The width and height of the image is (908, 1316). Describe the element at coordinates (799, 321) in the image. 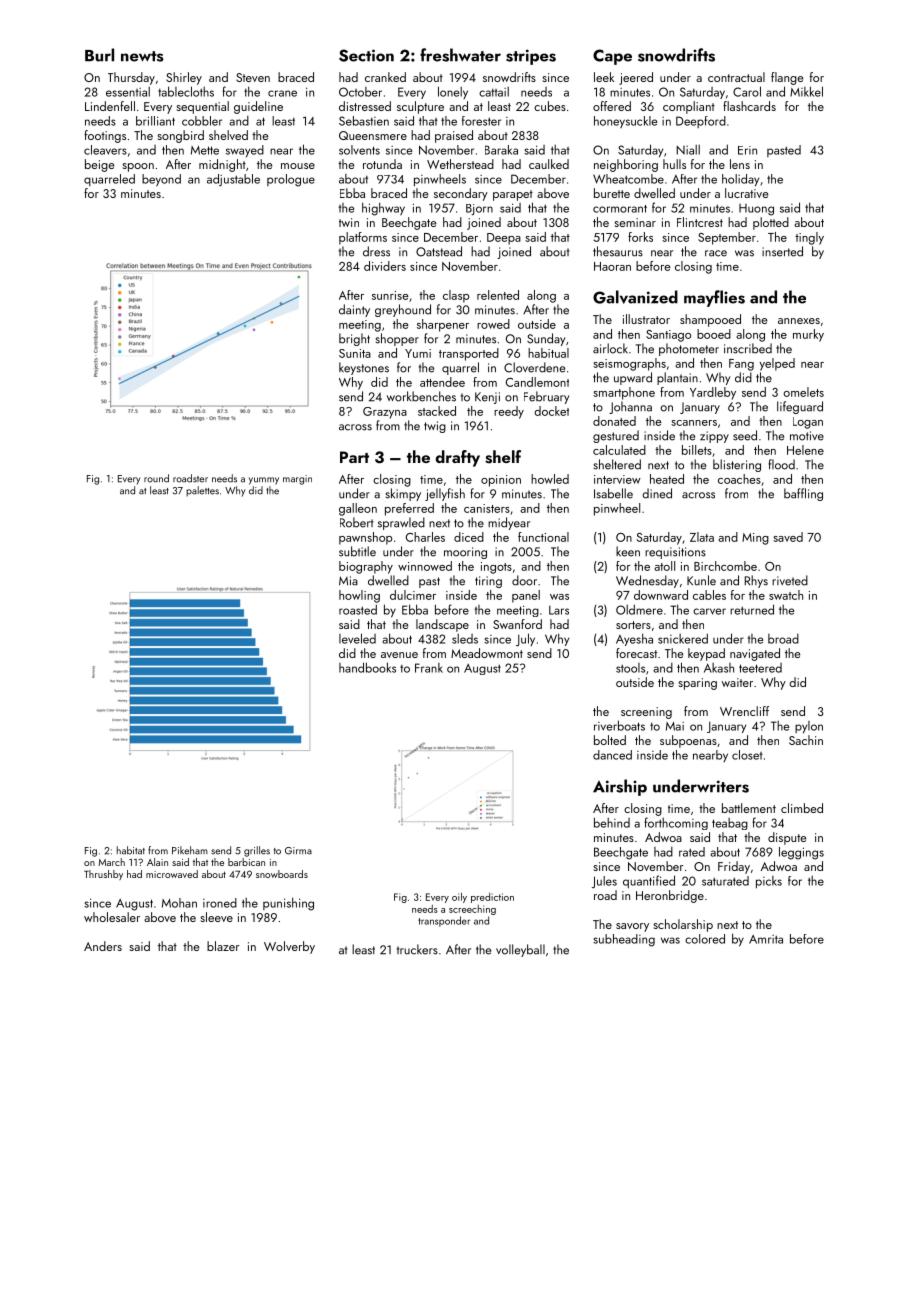

I see `annexes` at that location.
